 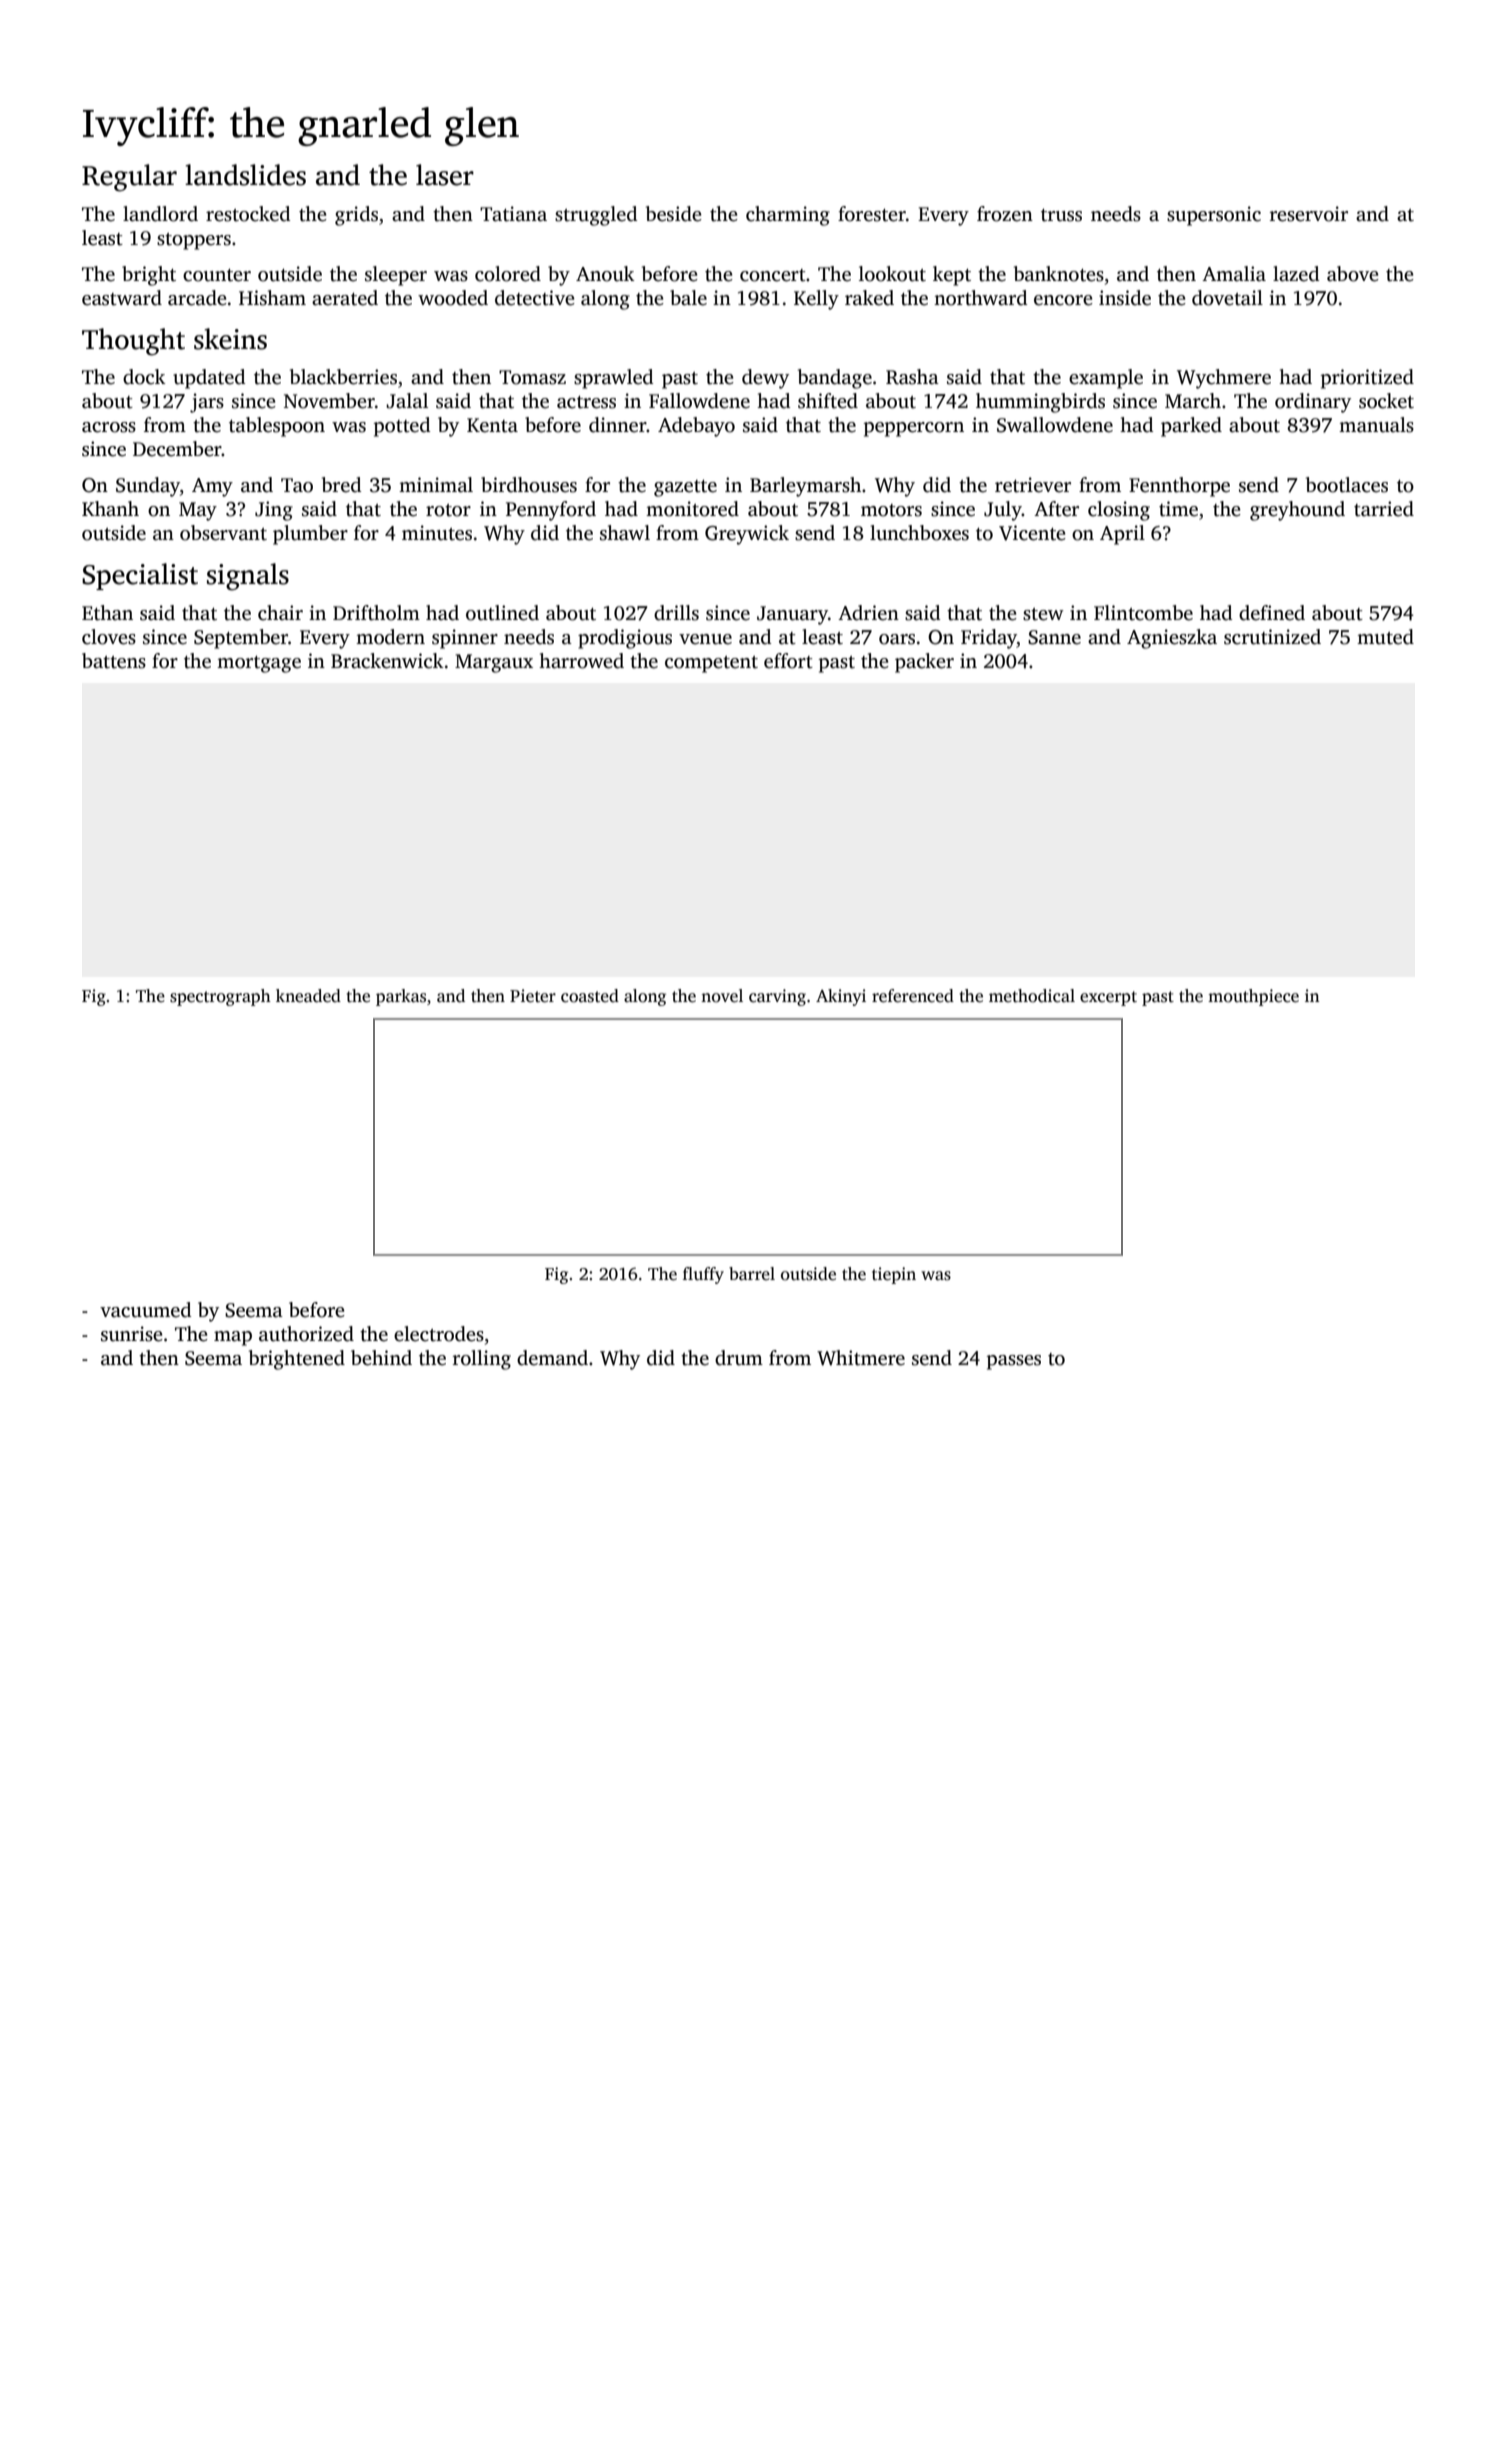 I want to click on passes, so click(x=1014, y=1362).
